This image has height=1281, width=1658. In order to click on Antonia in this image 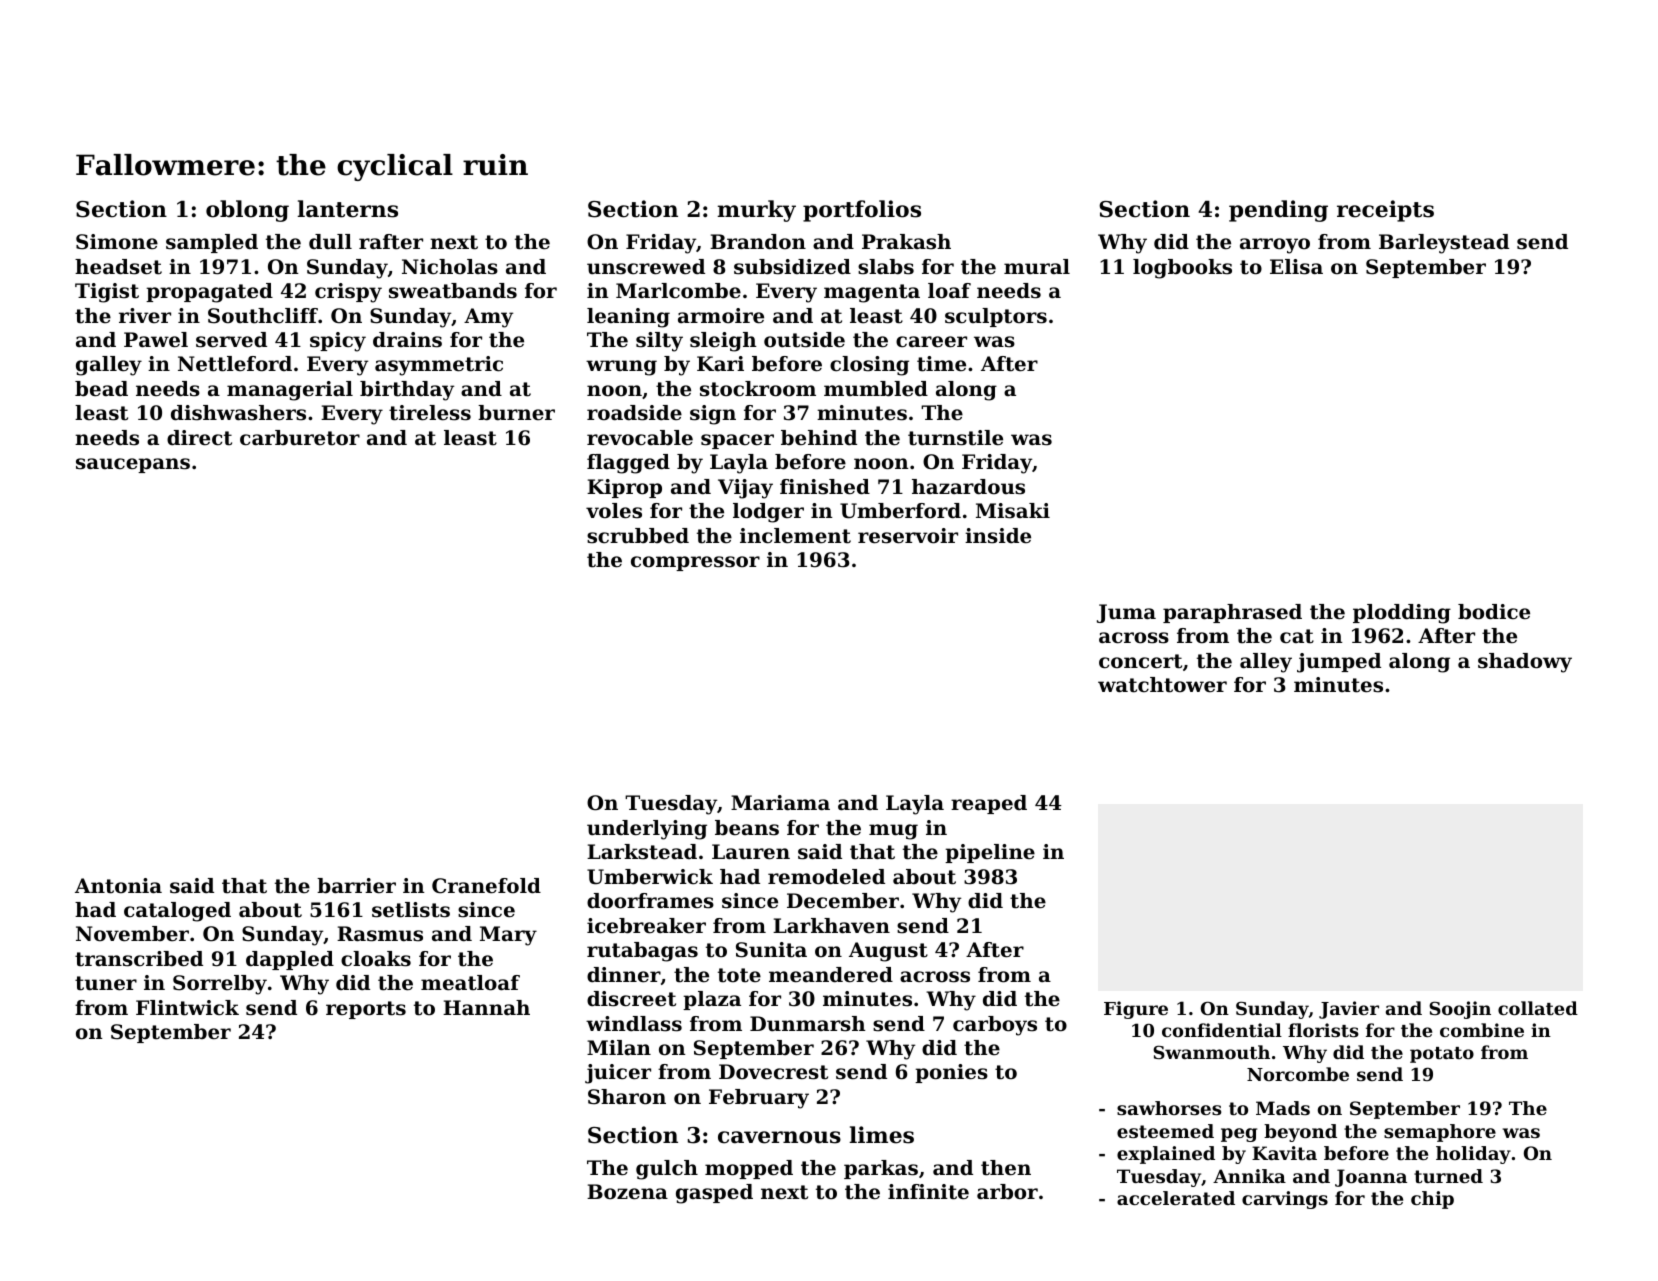, I will do `click(118, 886)`.
